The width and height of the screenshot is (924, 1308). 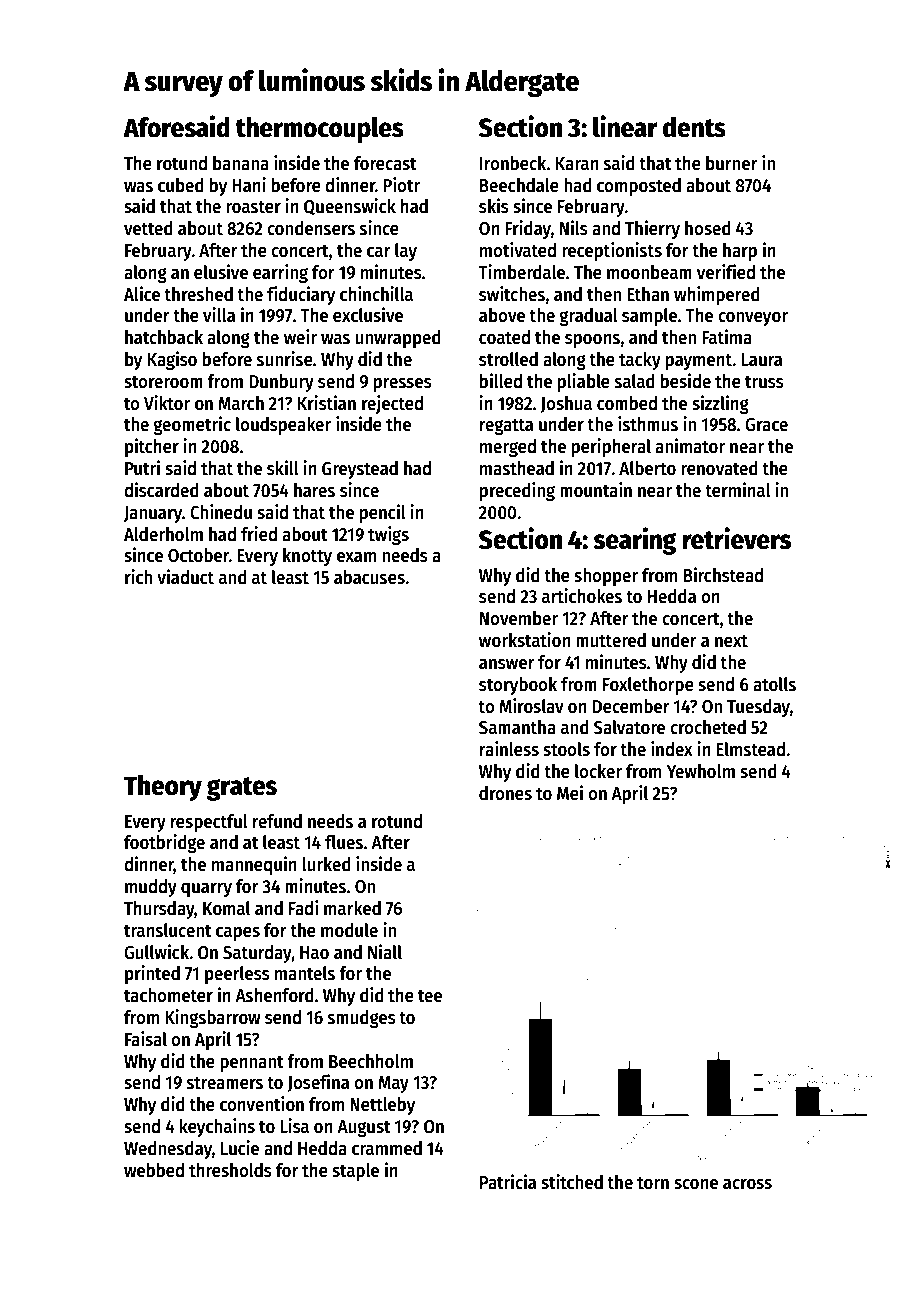 I want to click on refund, so click(x=277, y=821).
